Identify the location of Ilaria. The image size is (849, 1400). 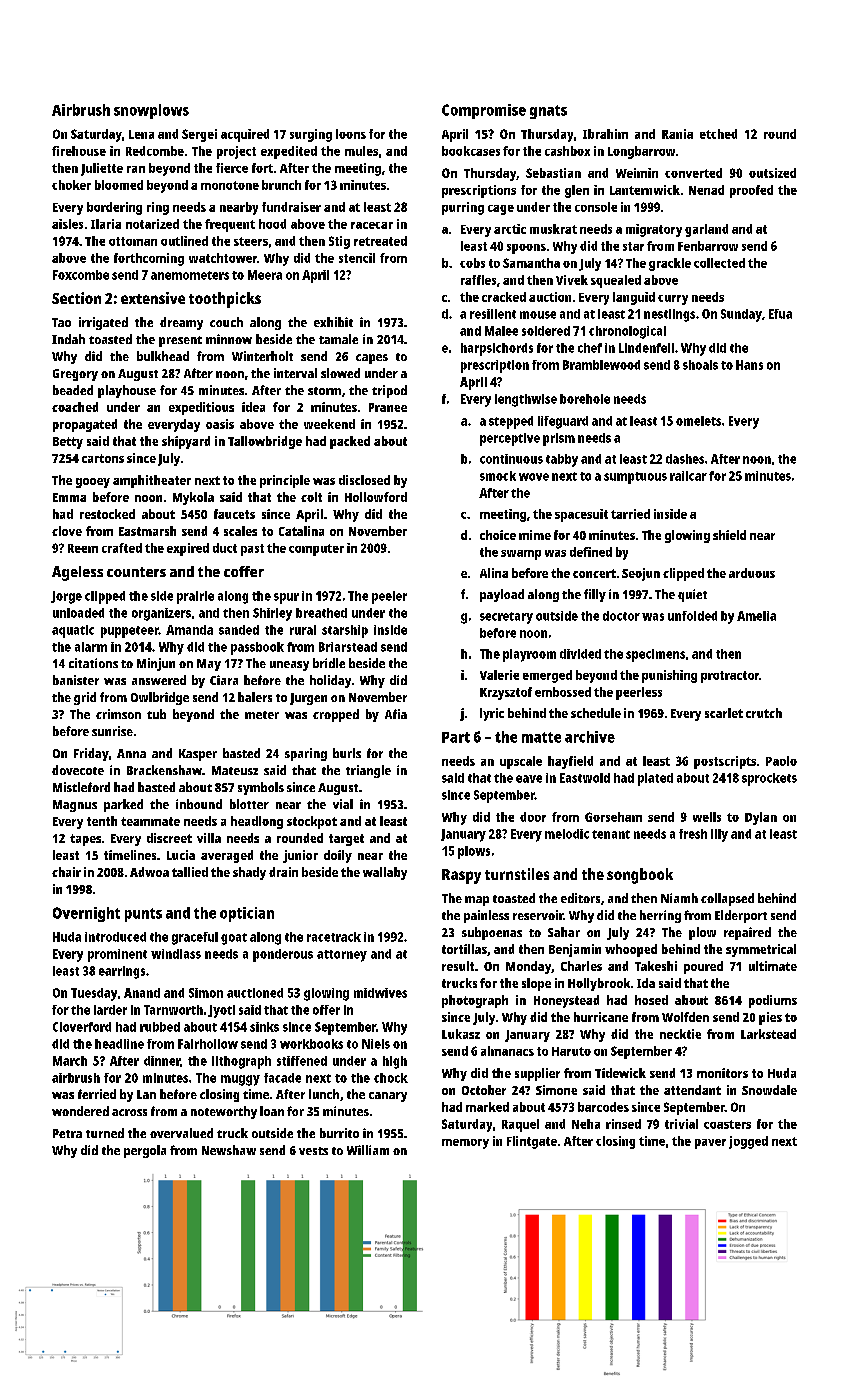
(106, 224).
